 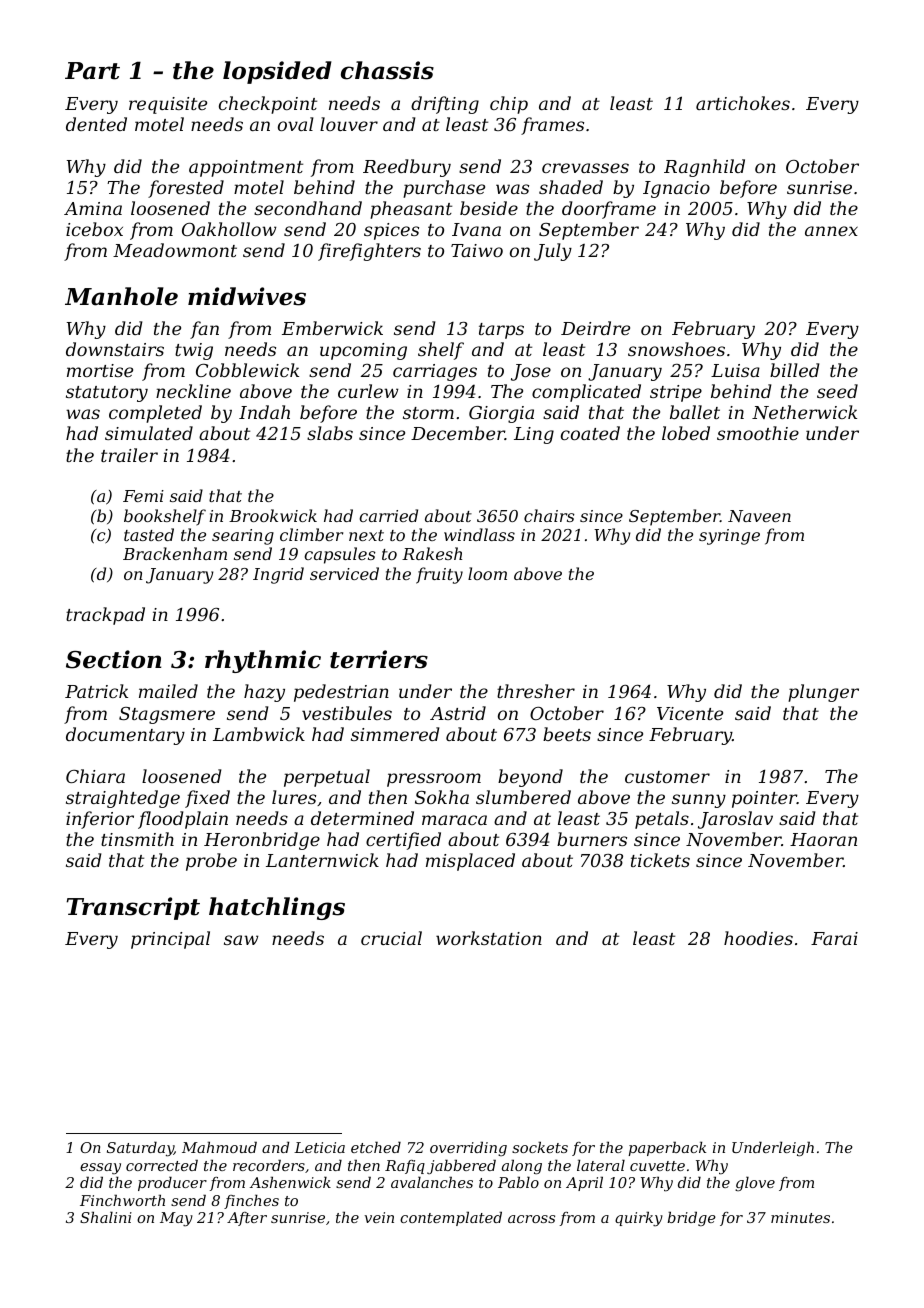 What do you see at coordinates (125, 736) in the image?
I see `documentary` at bounding box center [125, 736].
